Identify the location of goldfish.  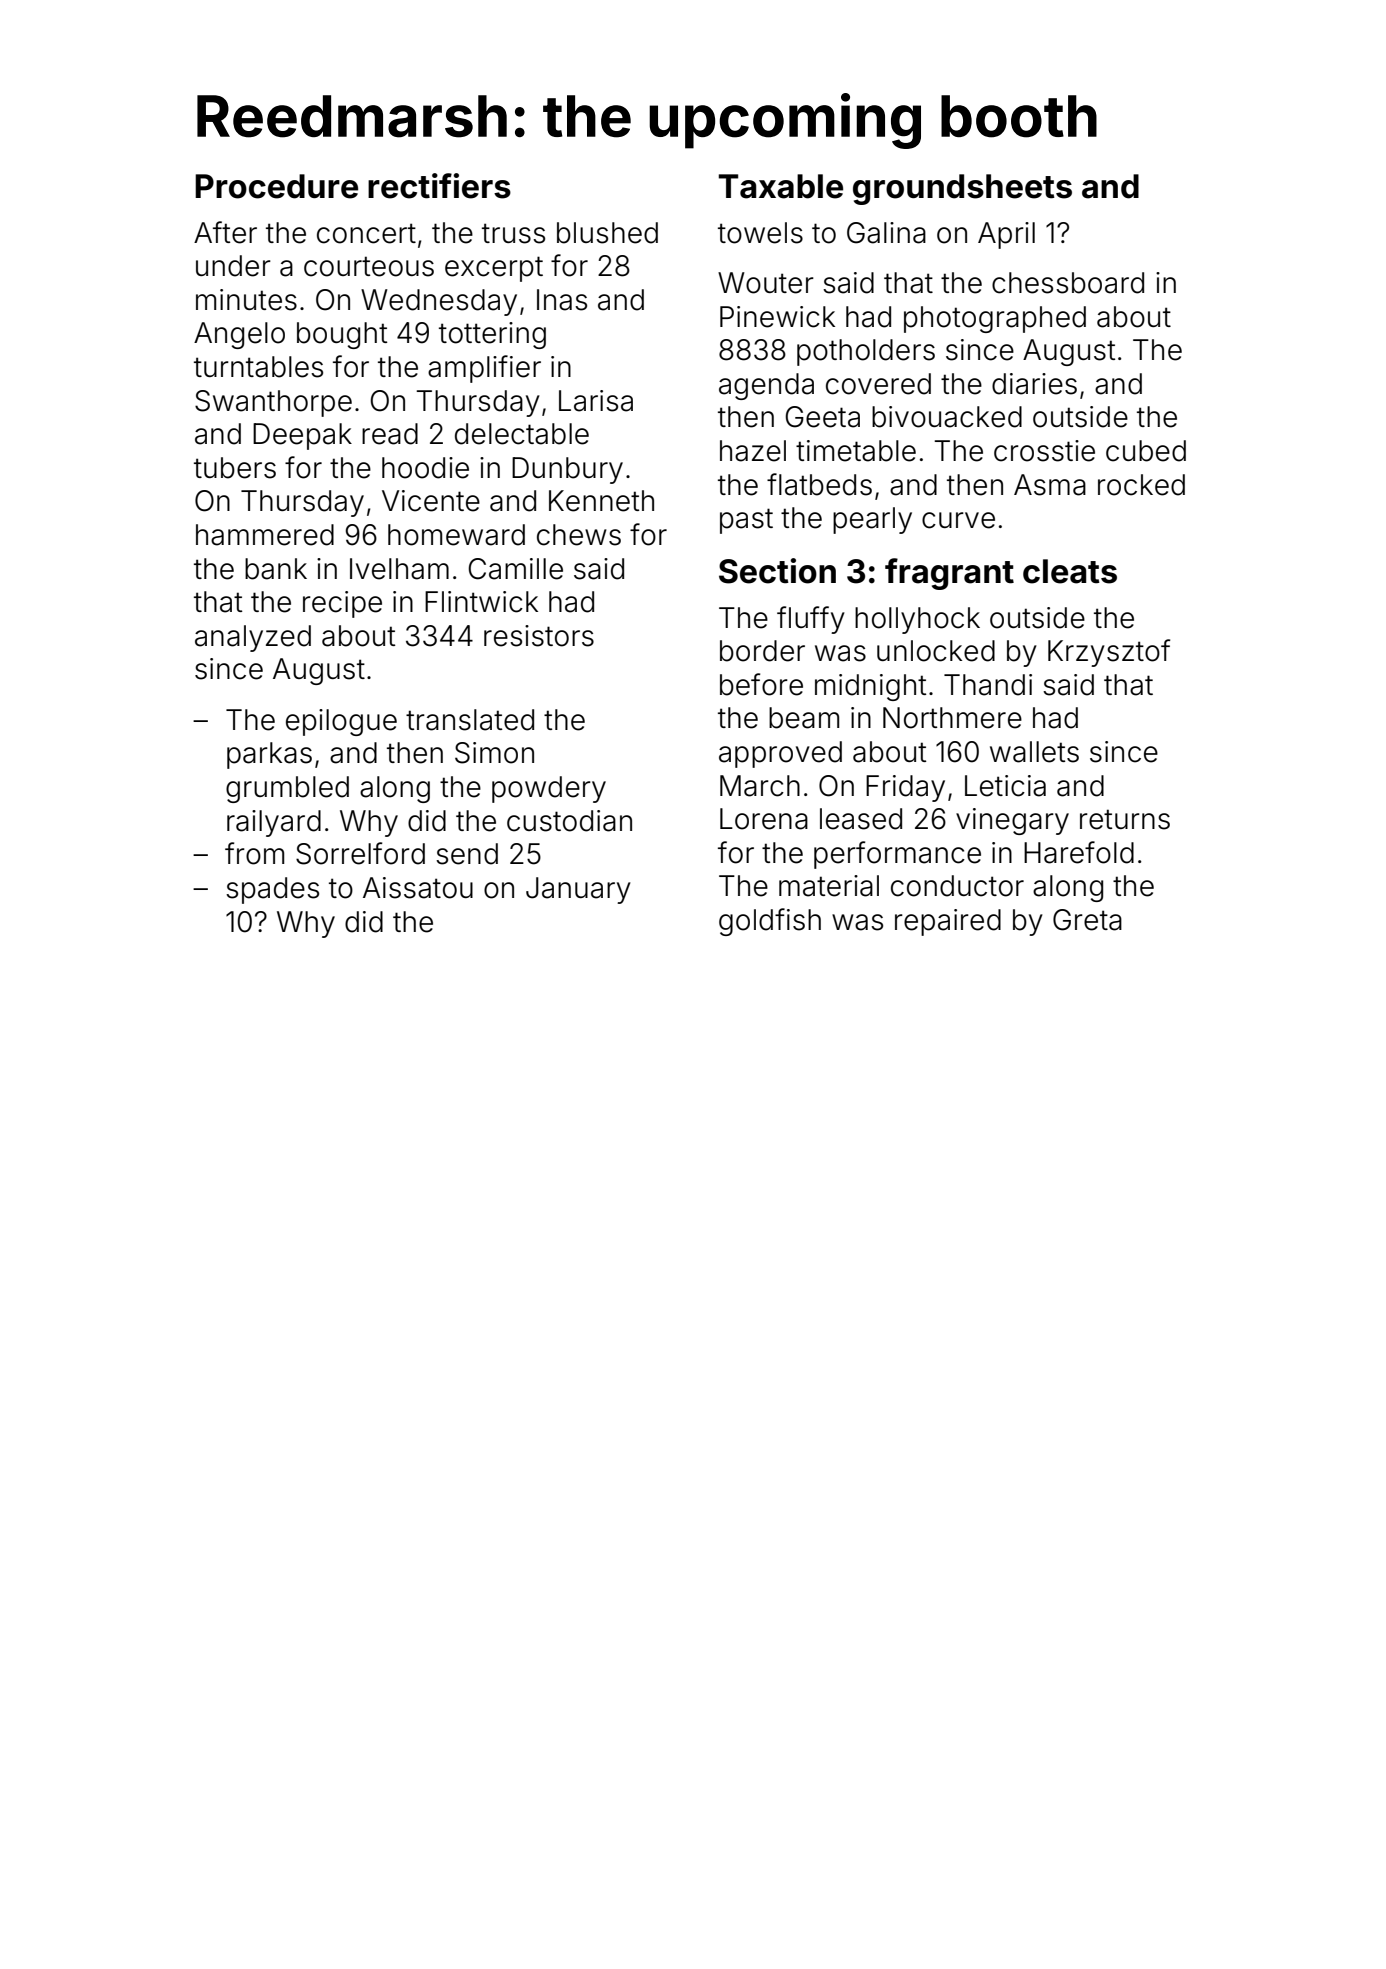
(770, 922).
